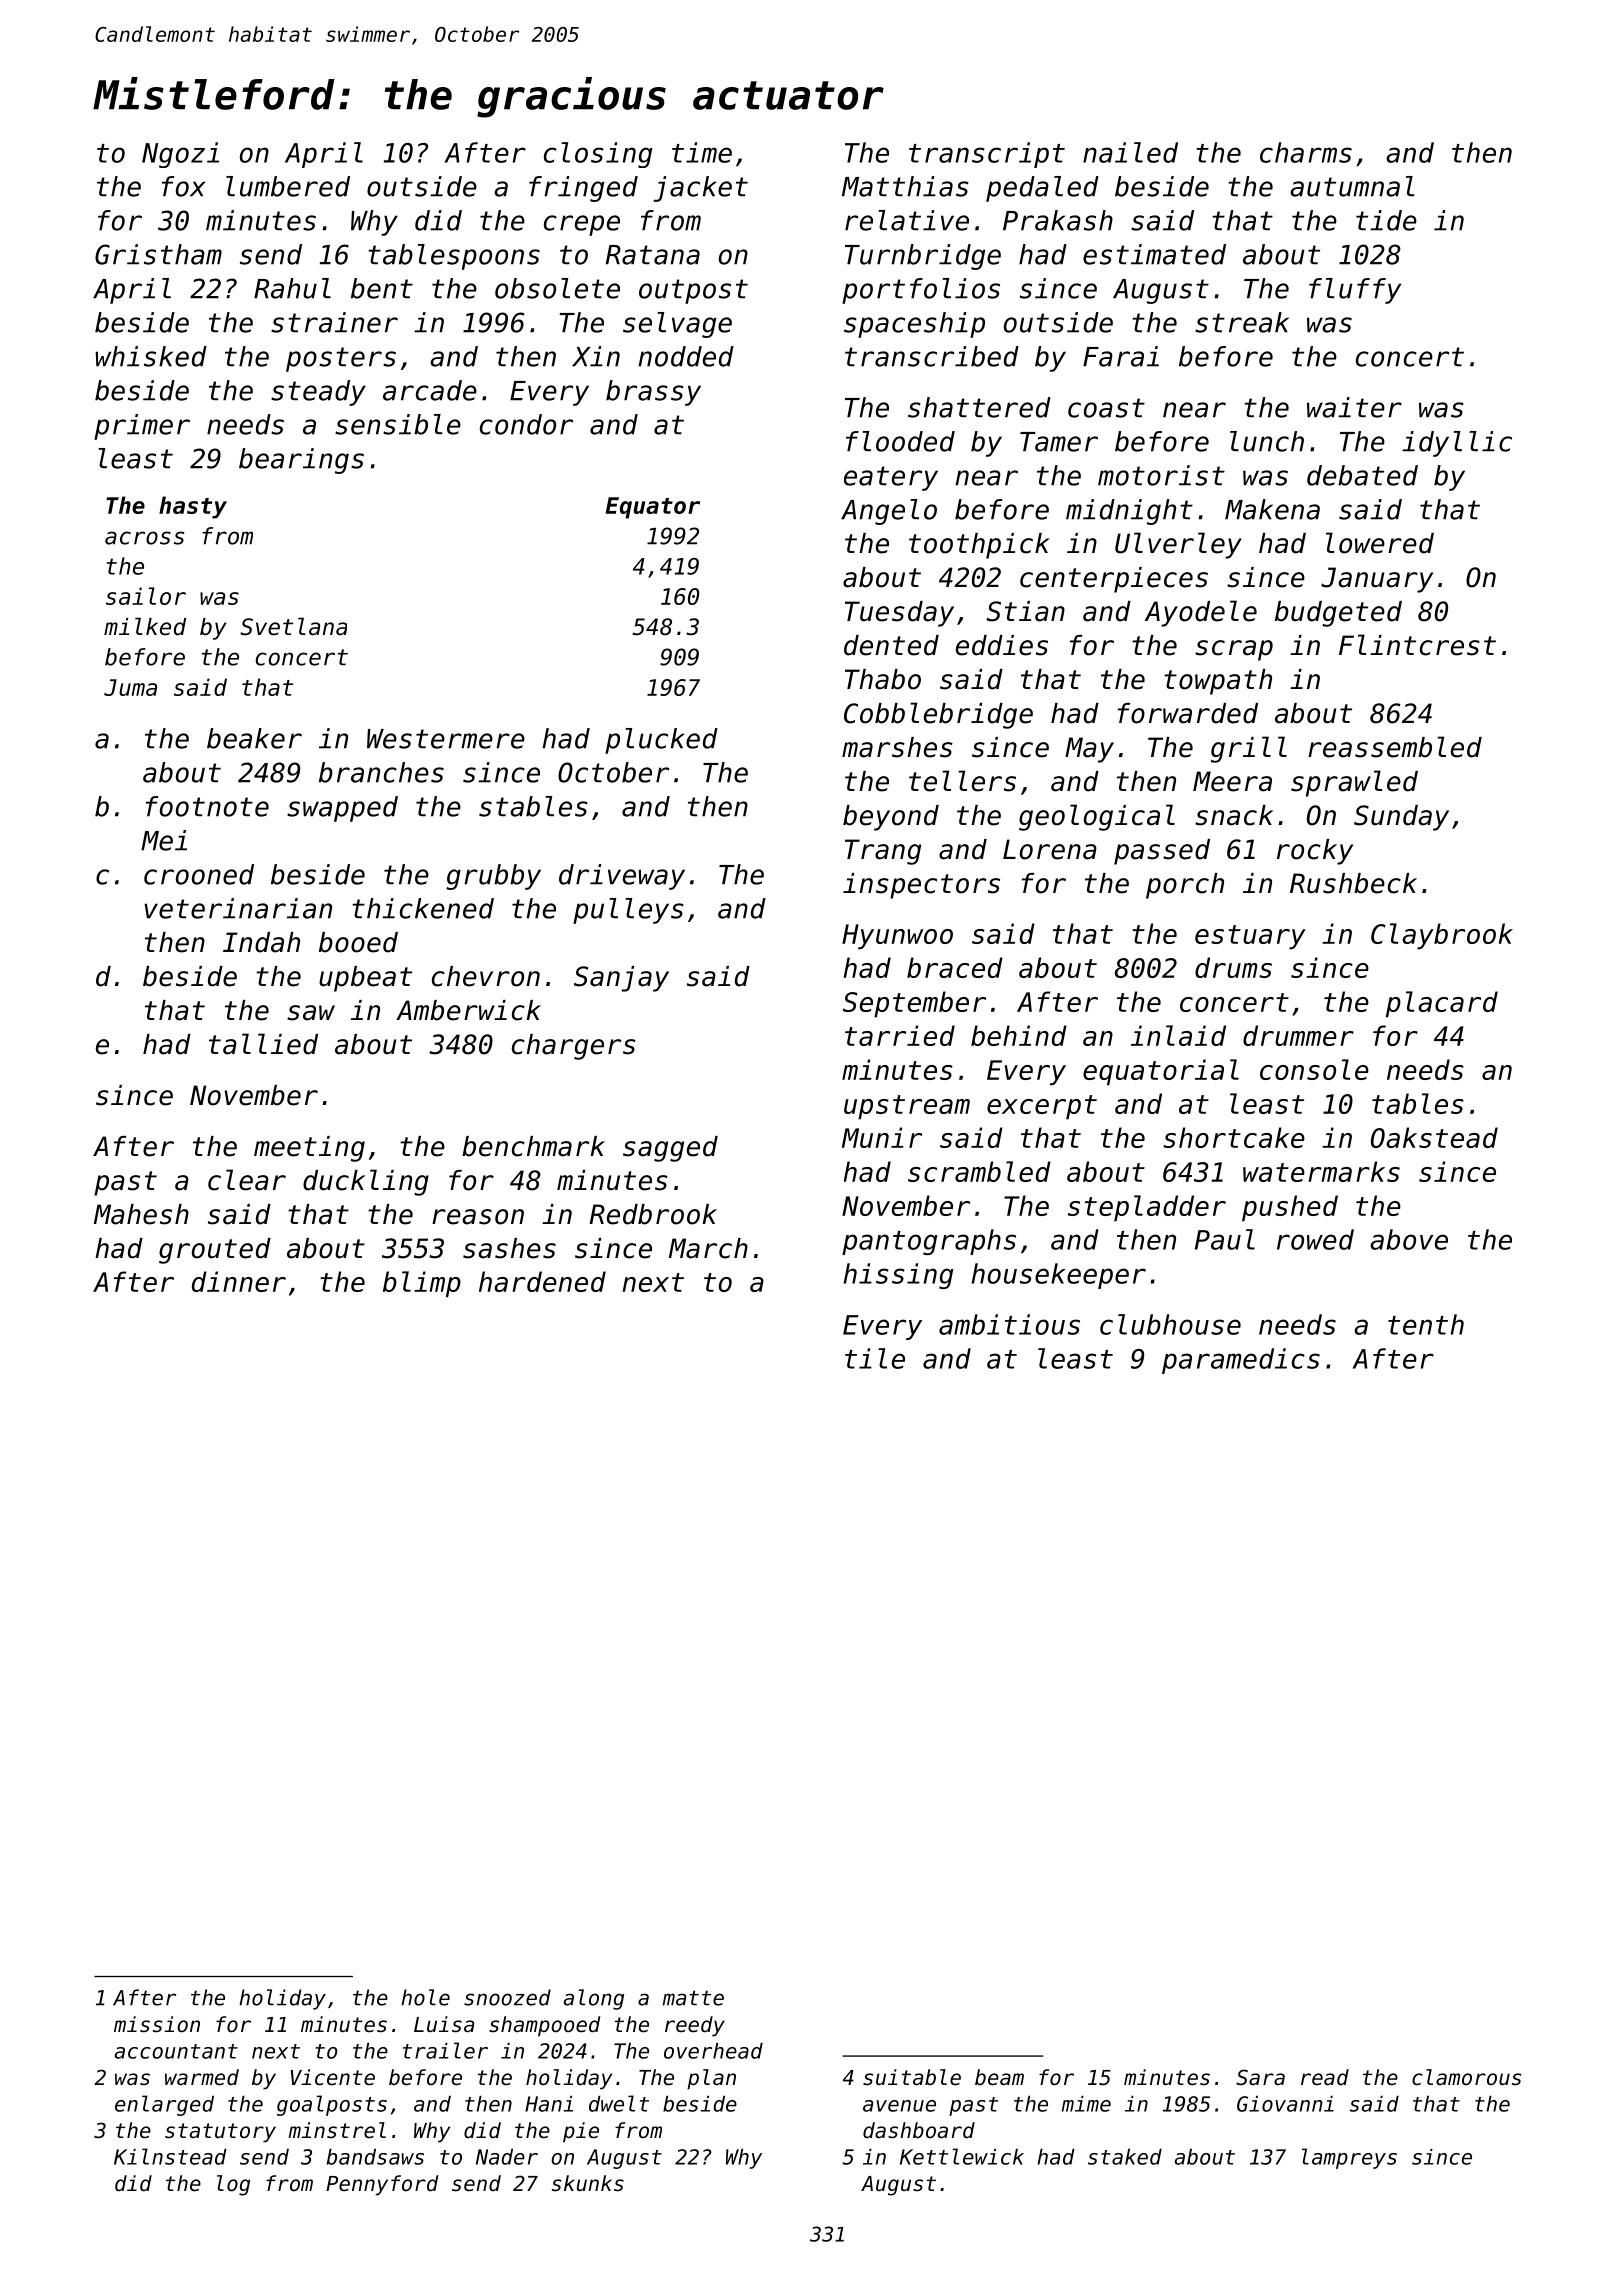 This screenshot has width=1620, height=2292. What do you see at coordinates (1306, 152) in the screenshot?
I see `charms` at bounding box center [1306, 152].
